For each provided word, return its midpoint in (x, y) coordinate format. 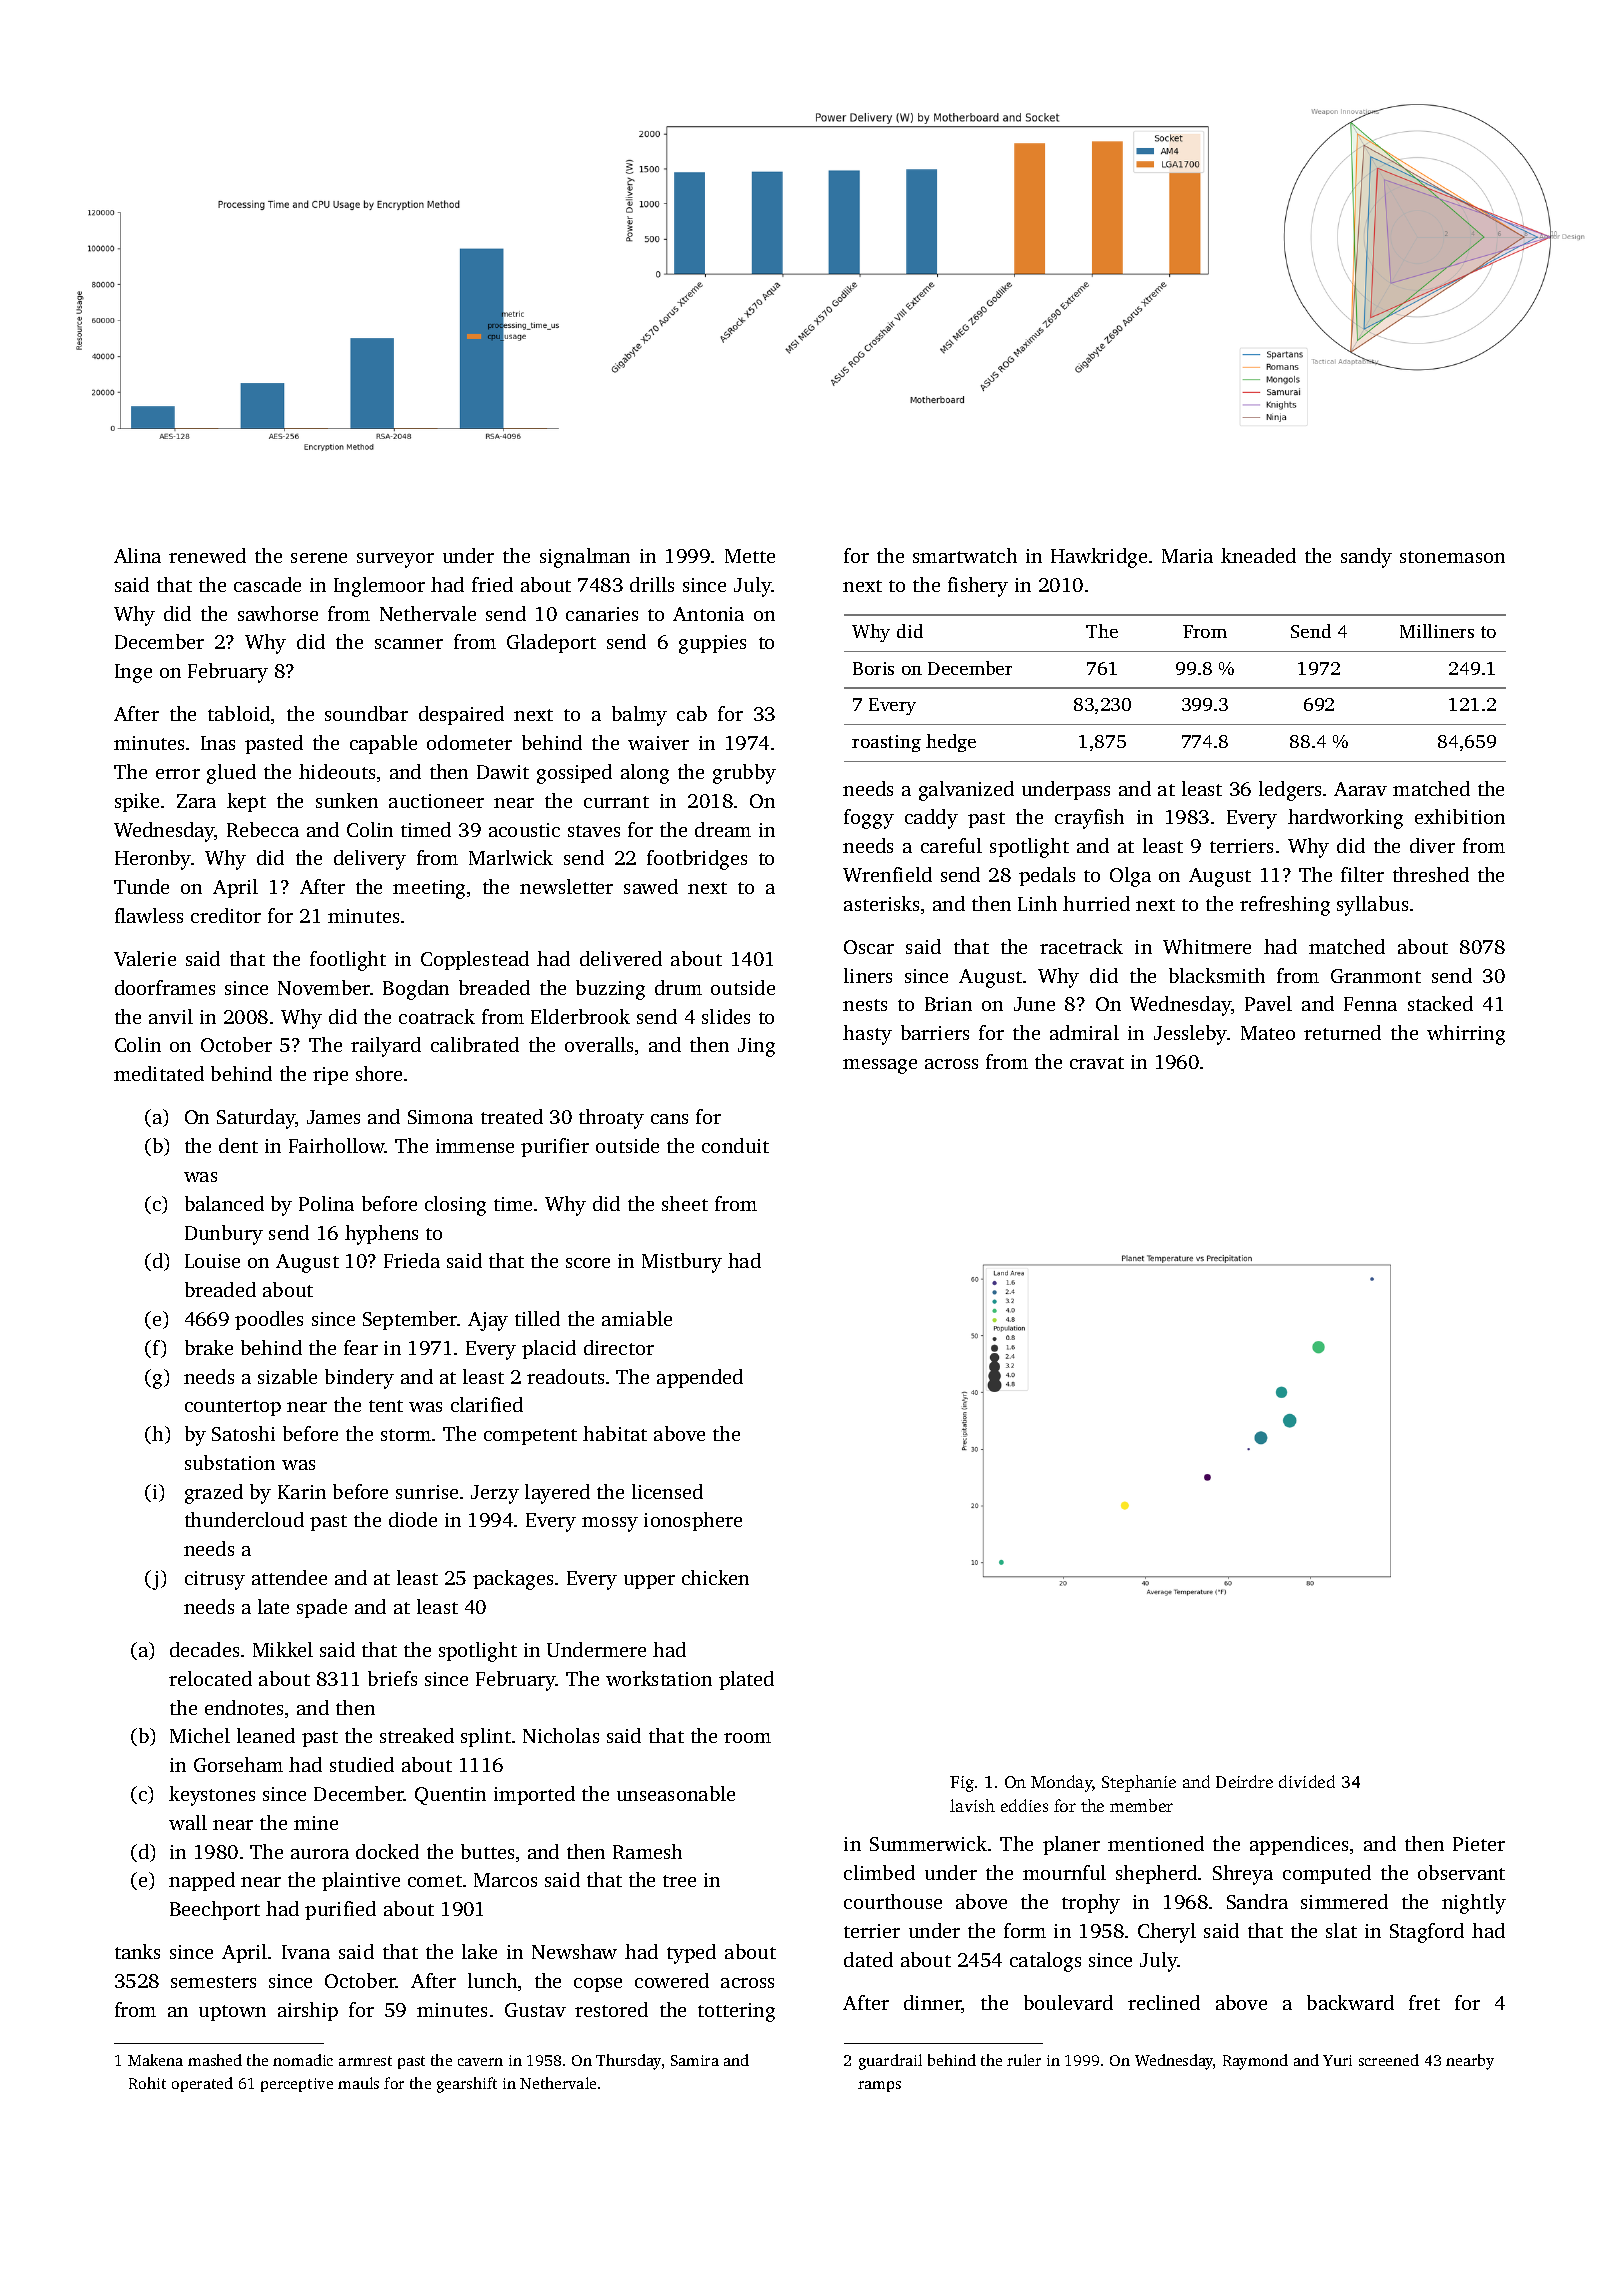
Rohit (147, 2083)
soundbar (366, 713)
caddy (931, 819)
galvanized (966, 791)
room (747, 1738)
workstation (659, 1678)
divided (1307, 1781)
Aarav (1360, 789)
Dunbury (224, 1235)
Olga (1130, 877)
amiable (637, 1318)
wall (188, 1822)
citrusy (215, 1580)
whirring (1466, 1035)
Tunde (141, 886)
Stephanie (1139, 1783)
